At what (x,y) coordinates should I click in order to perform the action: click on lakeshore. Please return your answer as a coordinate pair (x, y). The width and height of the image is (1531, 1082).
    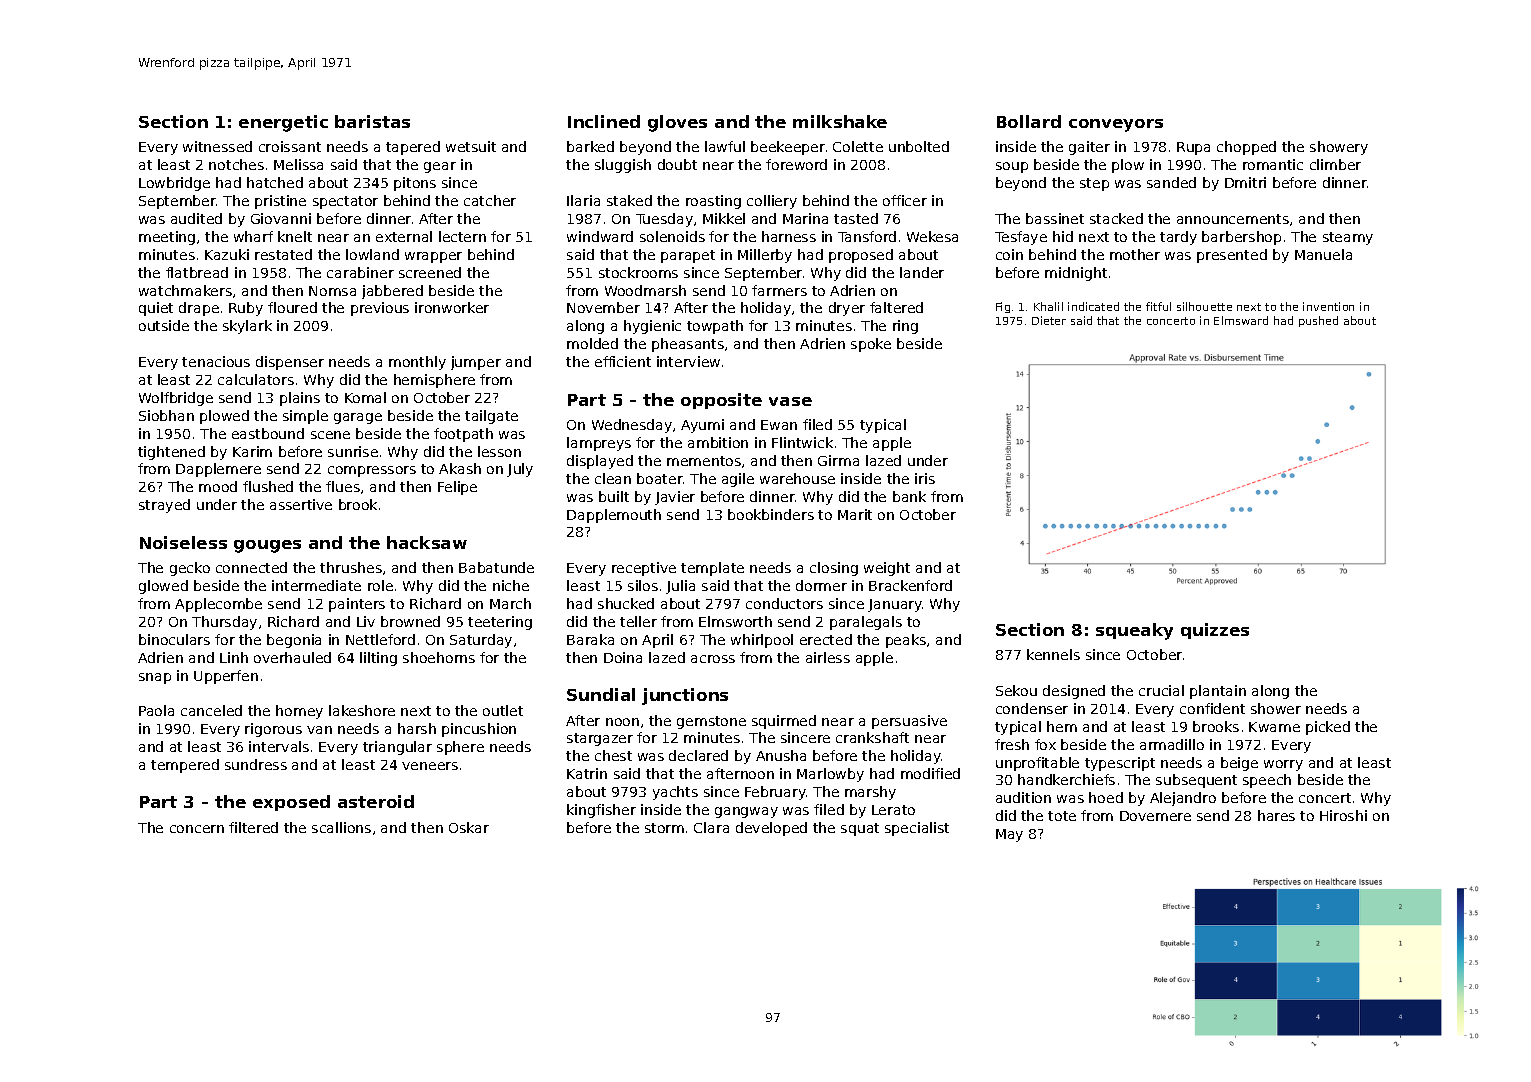
    Looking at the image, I should click on (362, 710).
